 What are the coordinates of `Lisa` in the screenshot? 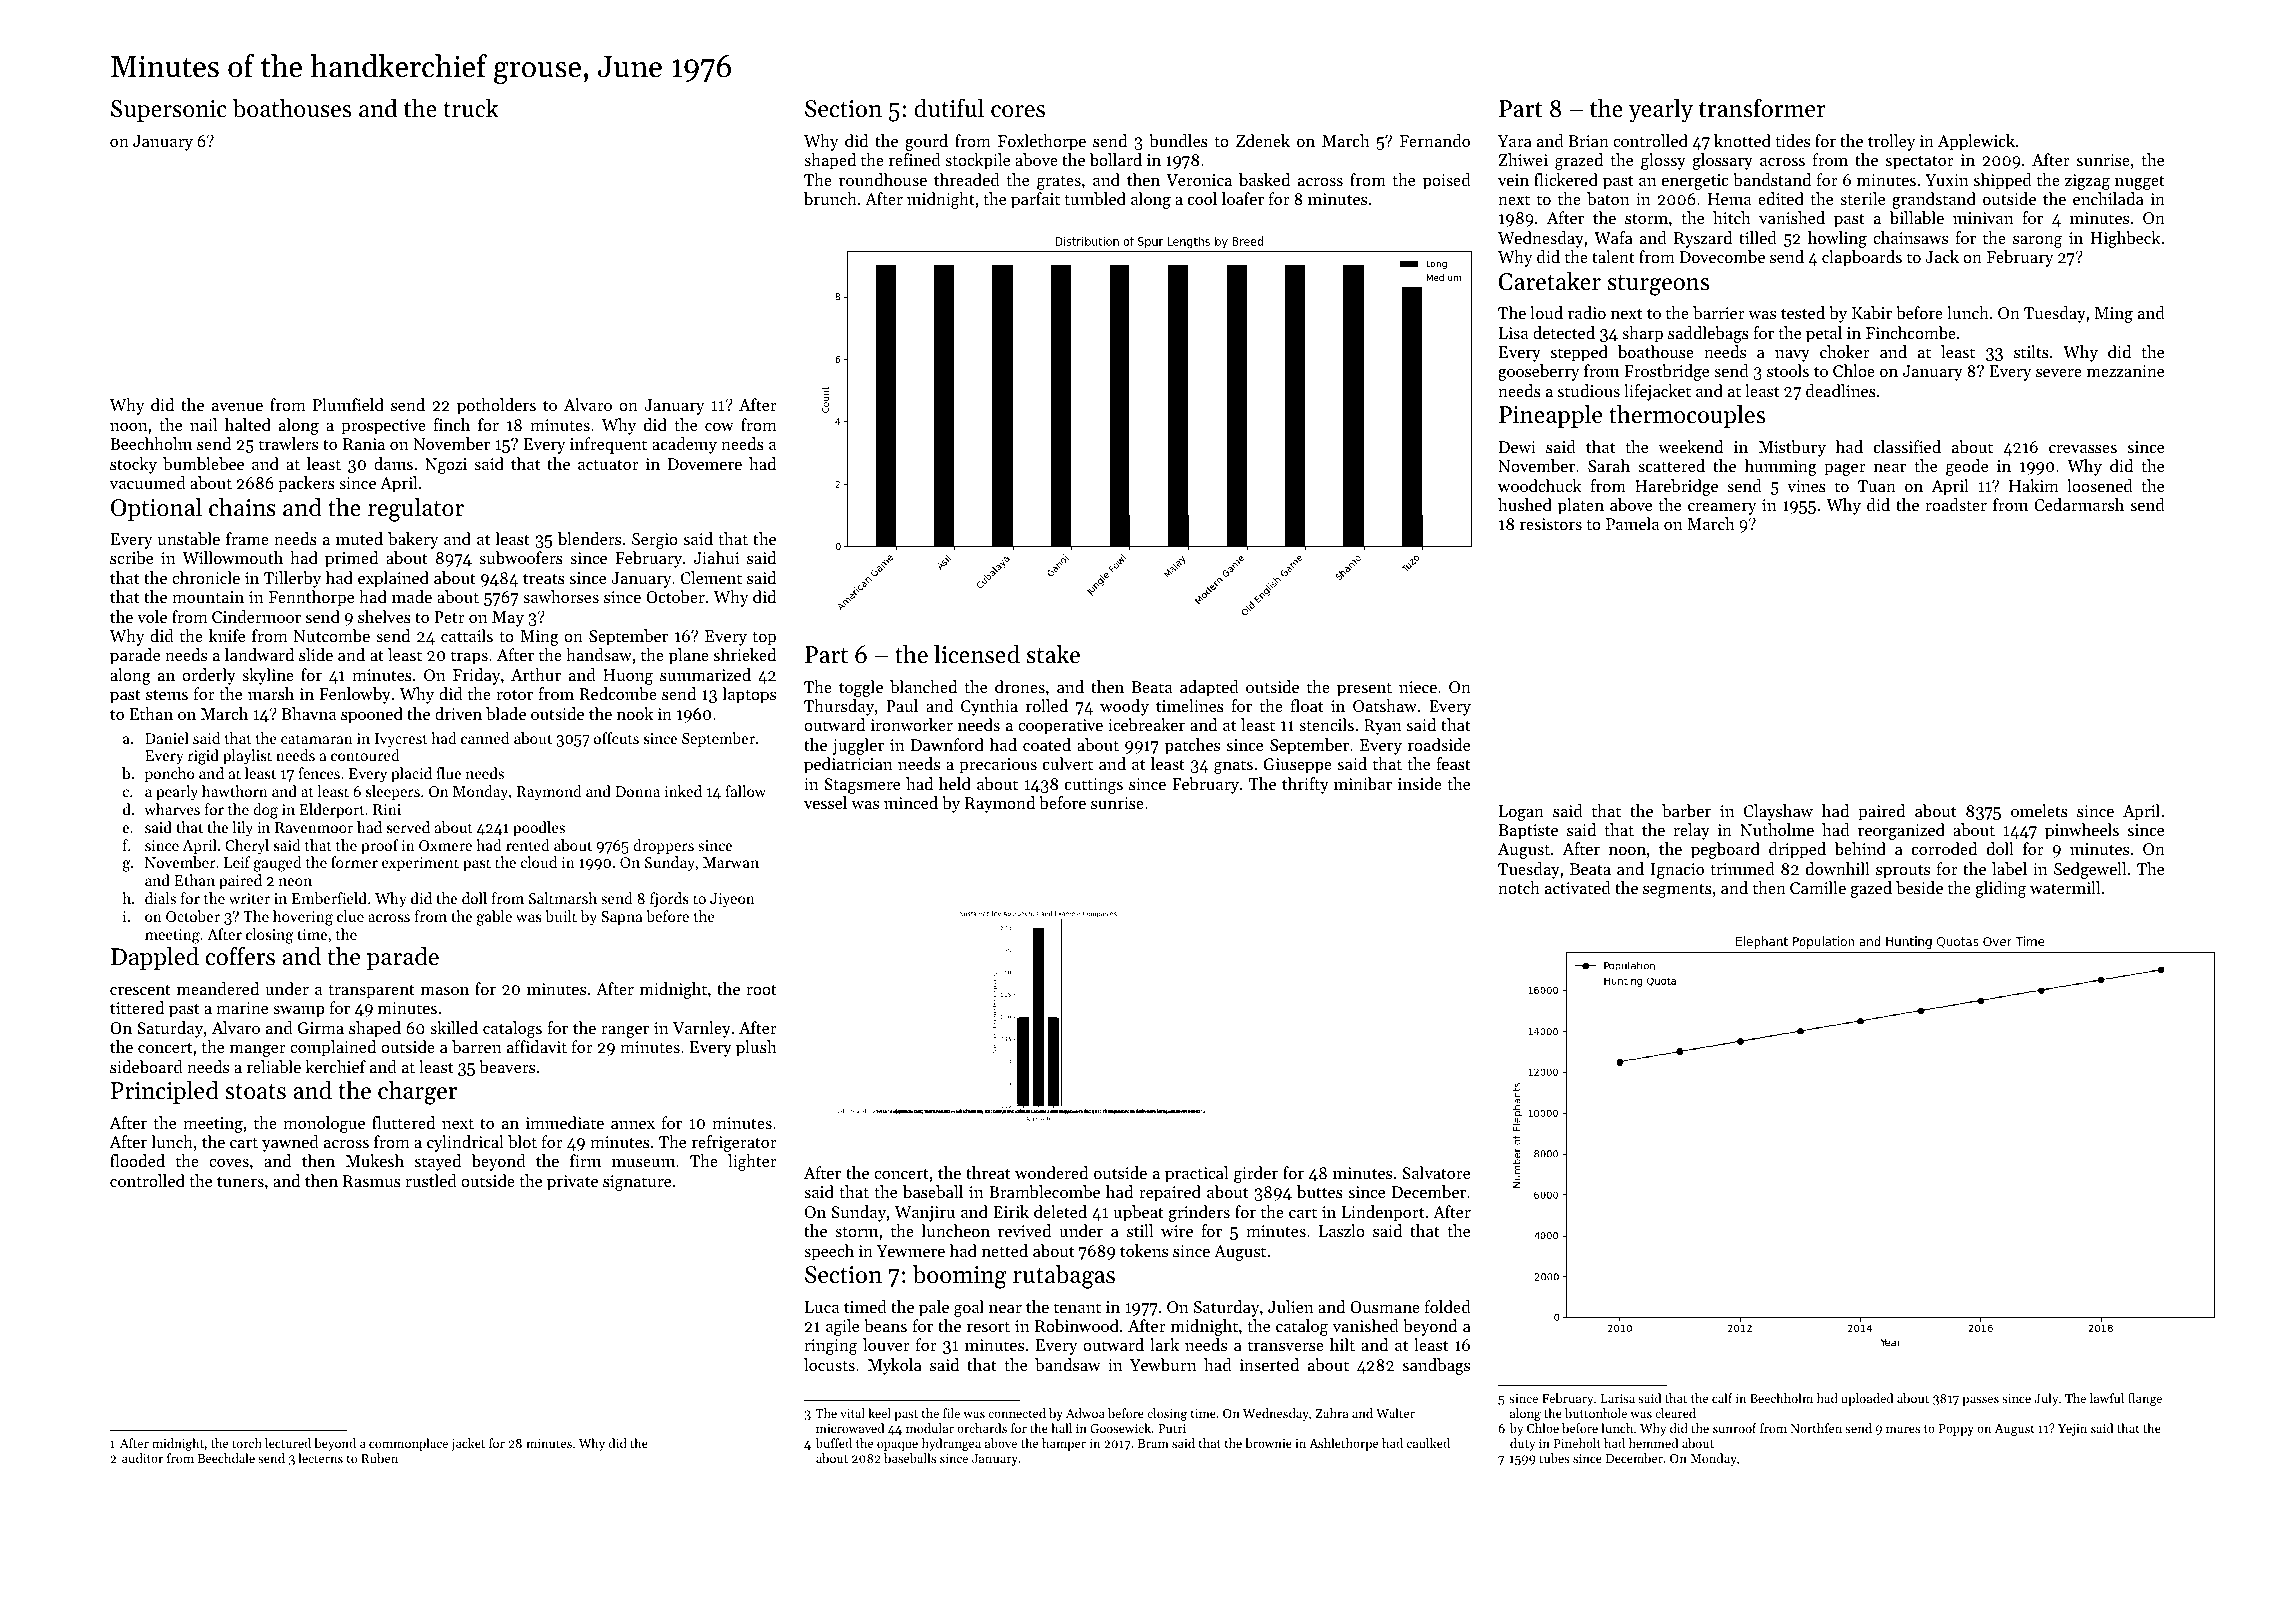 It's located at (1513, 333).
